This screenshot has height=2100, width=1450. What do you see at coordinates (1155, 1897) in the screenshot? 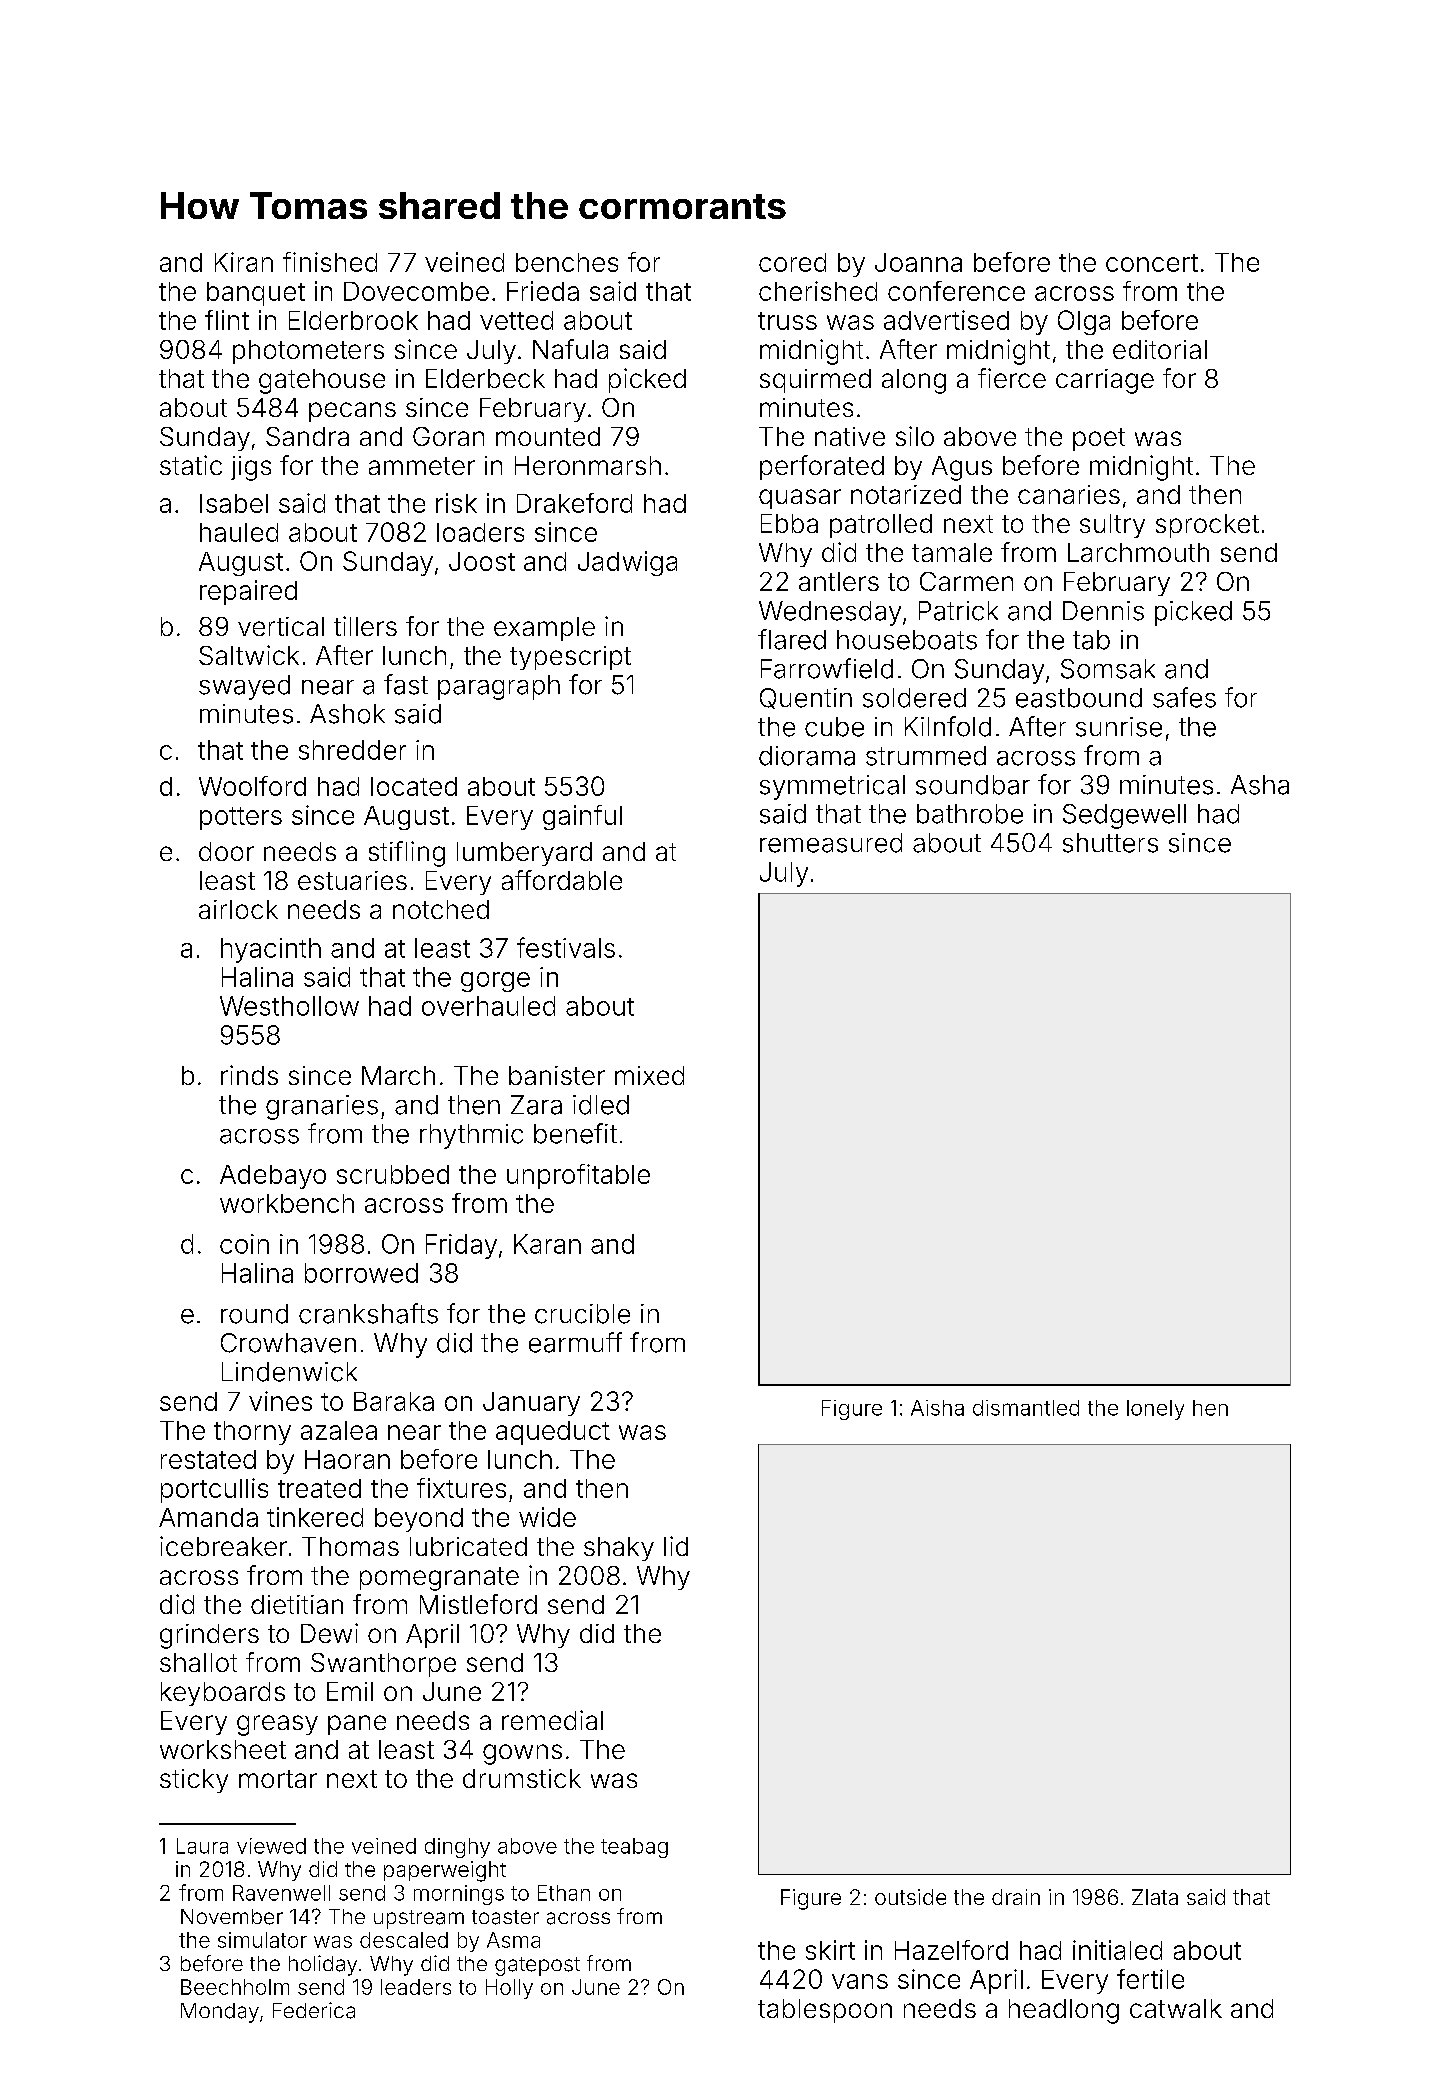
I see `Zlata` at bounding box center [1155, 1897].
